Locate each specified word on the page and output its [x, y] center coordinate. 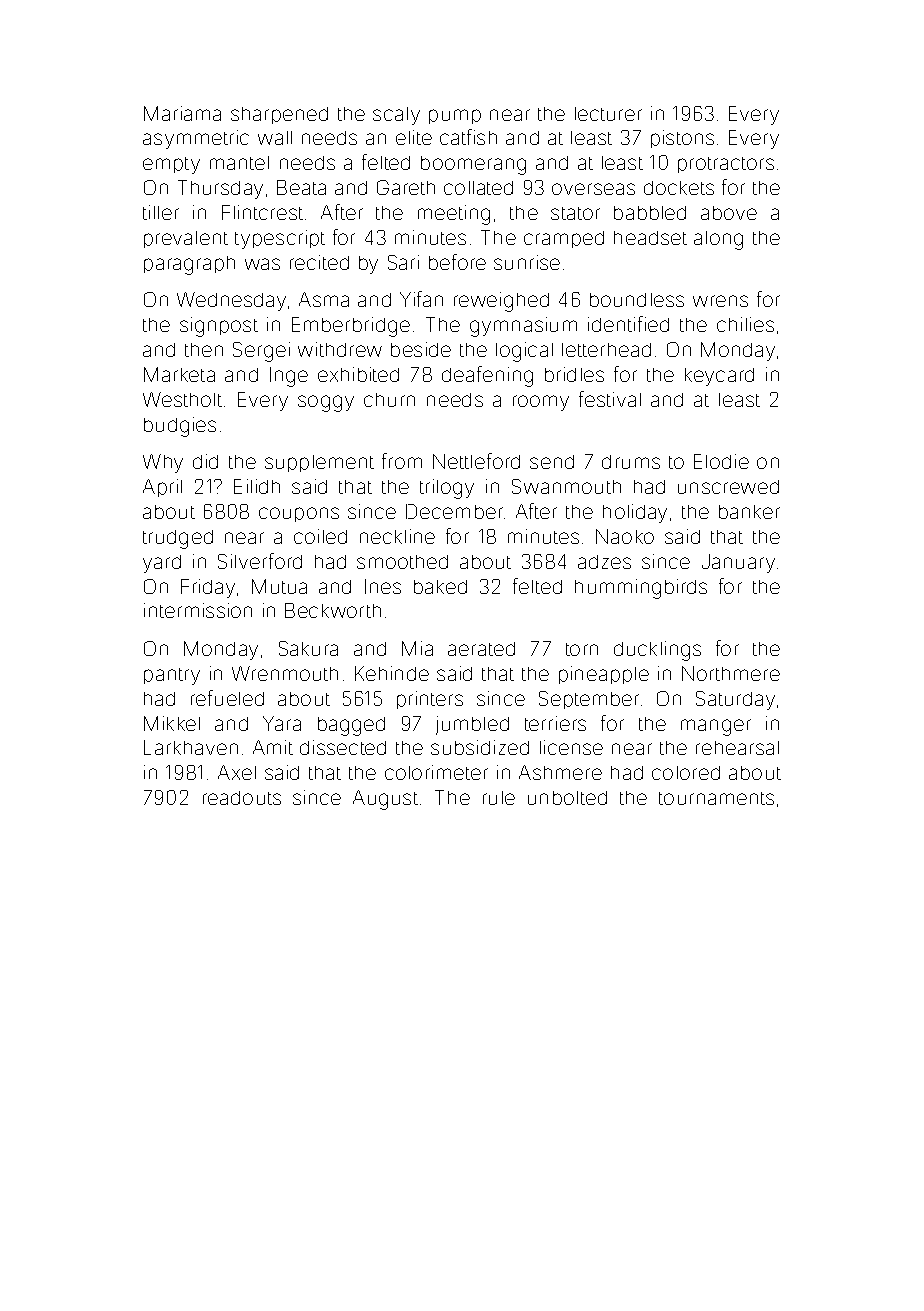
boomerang [473, 165]
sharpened [279, 115]
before [457, 262]
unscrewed [728, 487]
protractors [726, 165]
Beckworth [333, 610]
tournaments [716, 798]
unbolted [567, 798]
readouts [242, 798]
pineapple [604, 675]
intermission [198, 610]
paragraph [189, 265]
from [402, 461]
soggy [326, 403]
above [729, 213]
